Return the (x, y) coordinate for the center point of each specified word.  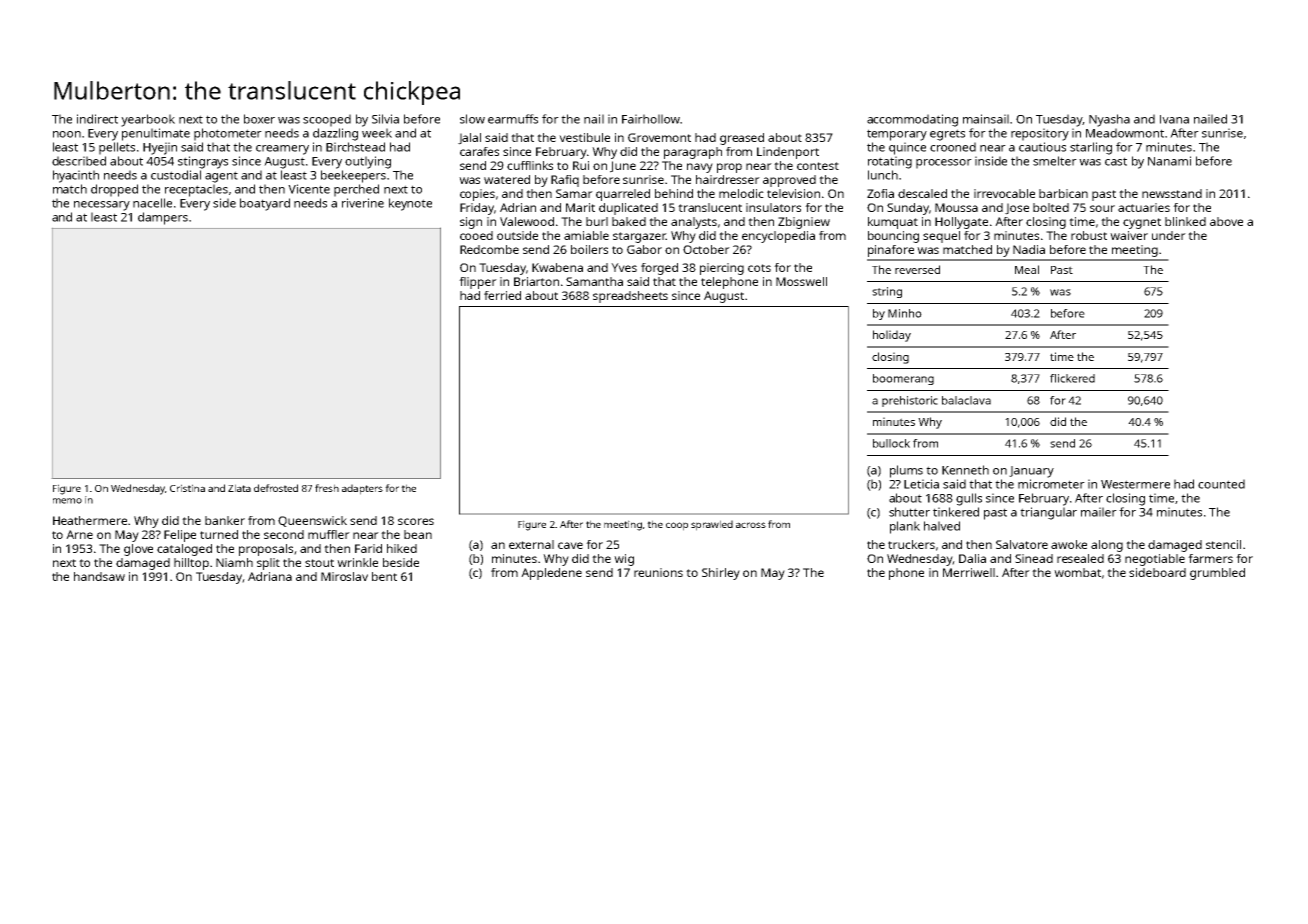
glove (138, 550)
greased (742, 139)
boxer (259, 119)
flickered (1072, 378)
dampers (163, 218)
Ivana (1174, 119)
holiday (892, 336)
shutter (909, 512)
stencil (1223, 544)
